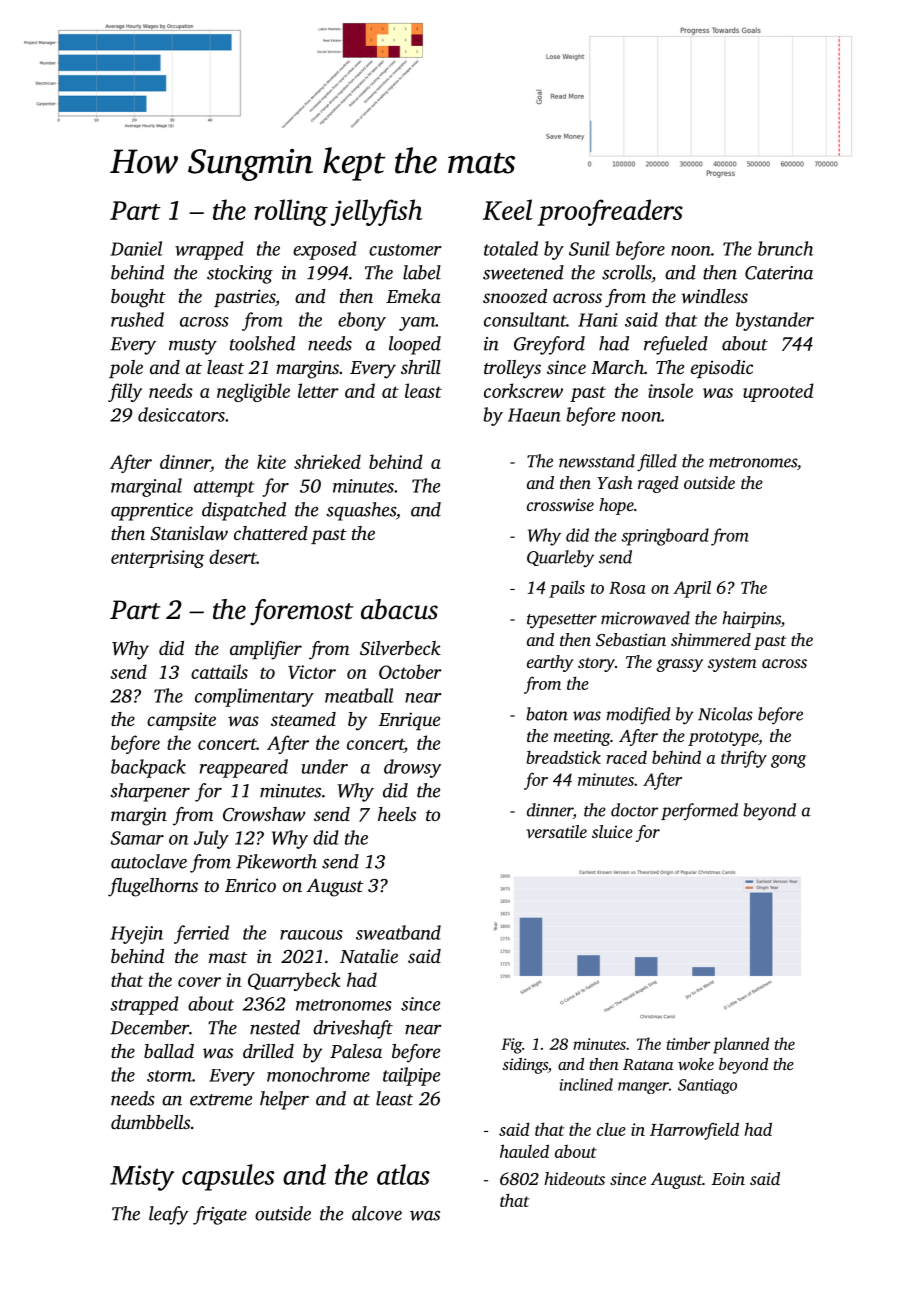 Image resolution: width=924 pixels, height=1311 pixels. What do you see at coordinates (778, 392) in the page?
I see `uprooted` at bounding box center [778, 392].
